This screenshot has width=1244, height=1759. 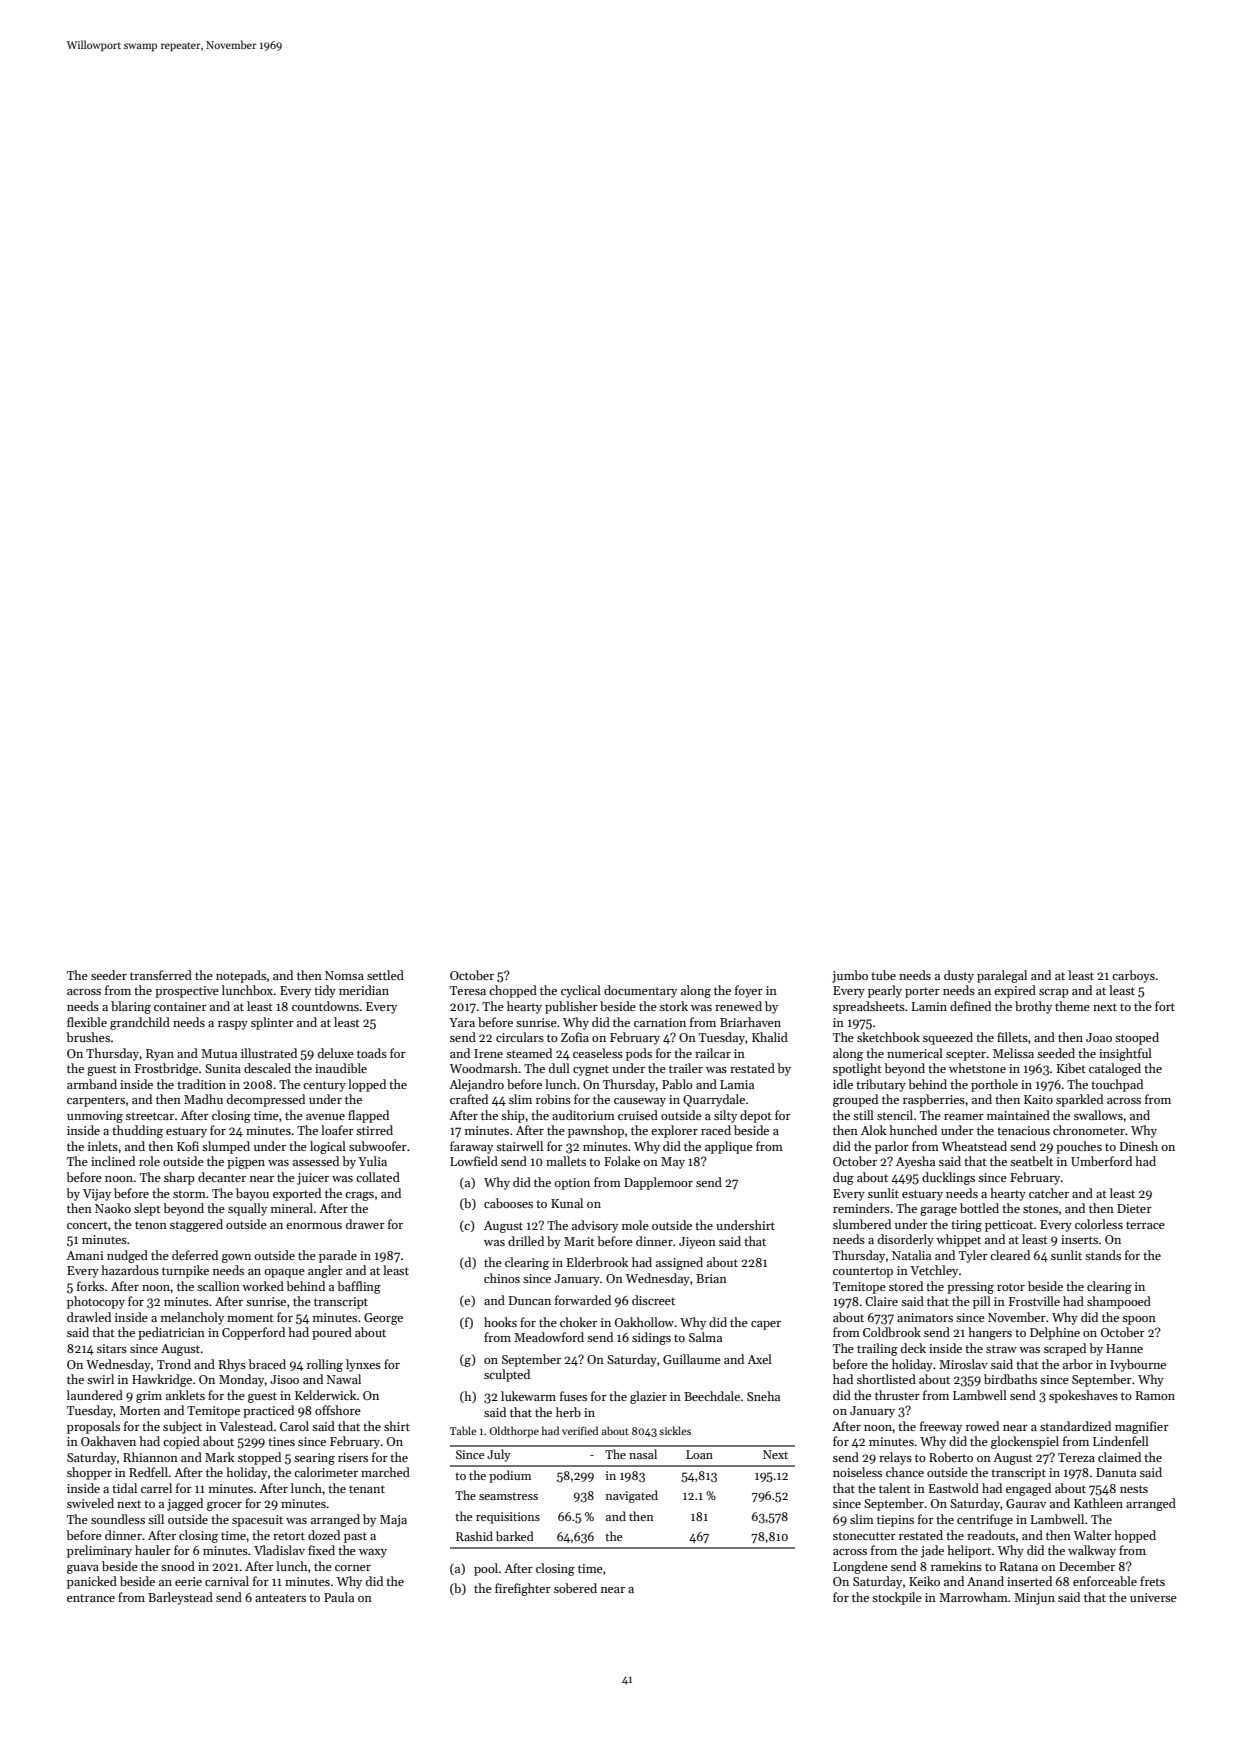 I want to click on settled, so click(x=385, y=975).
